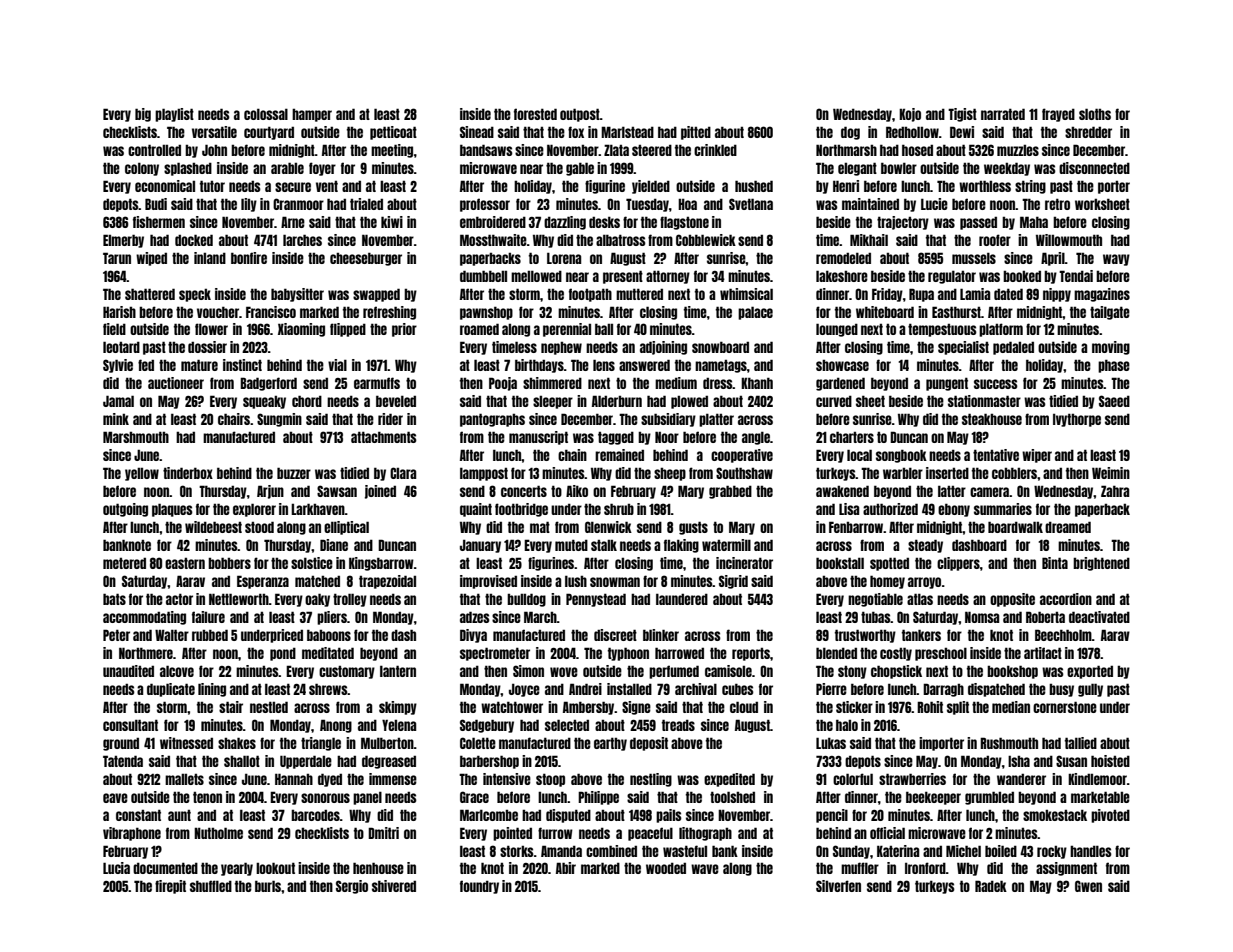  I want to click on muted, so click(571, 545).
